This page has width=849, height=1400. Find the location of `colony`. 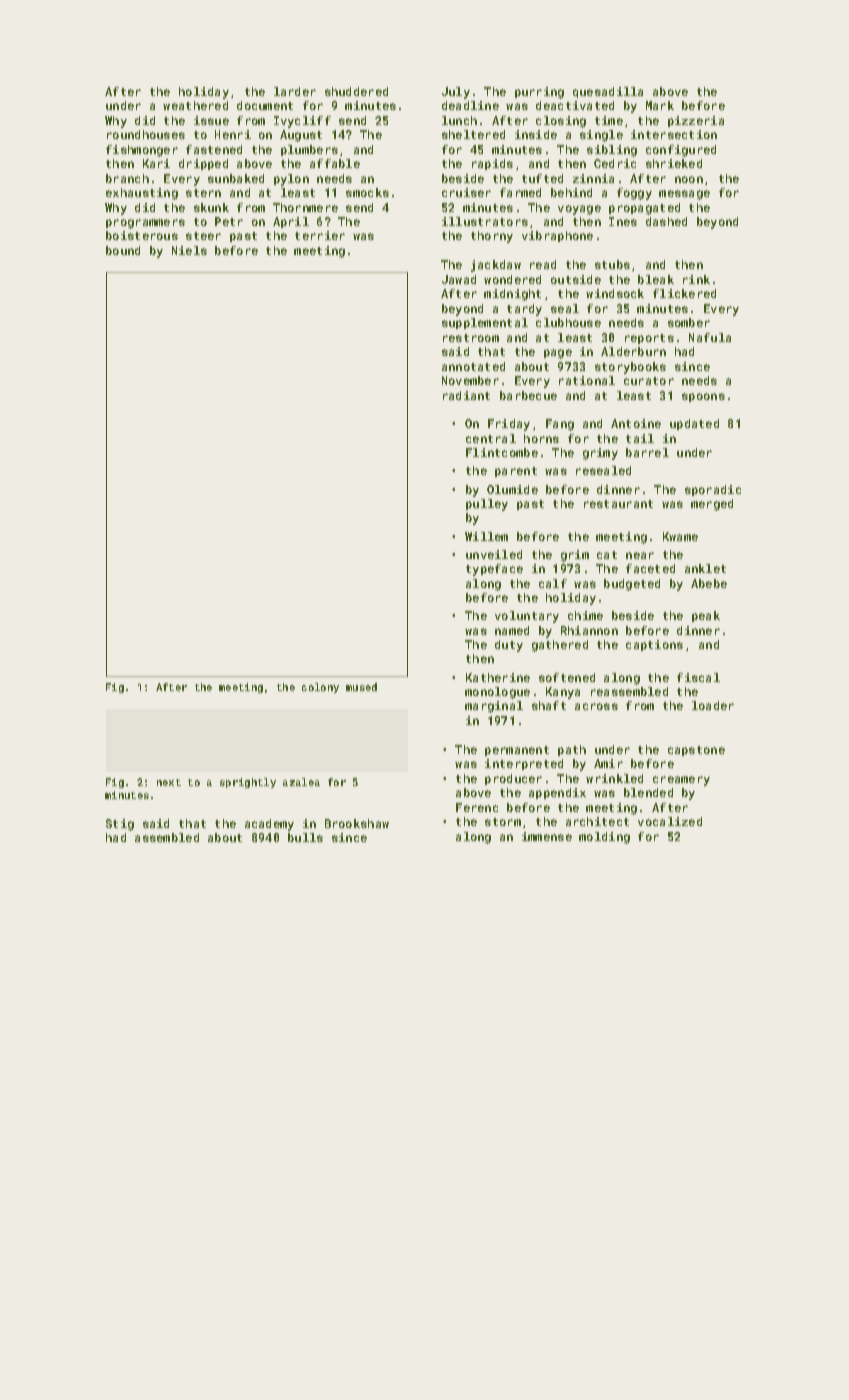

colony is located at coordinates (320, 688).
